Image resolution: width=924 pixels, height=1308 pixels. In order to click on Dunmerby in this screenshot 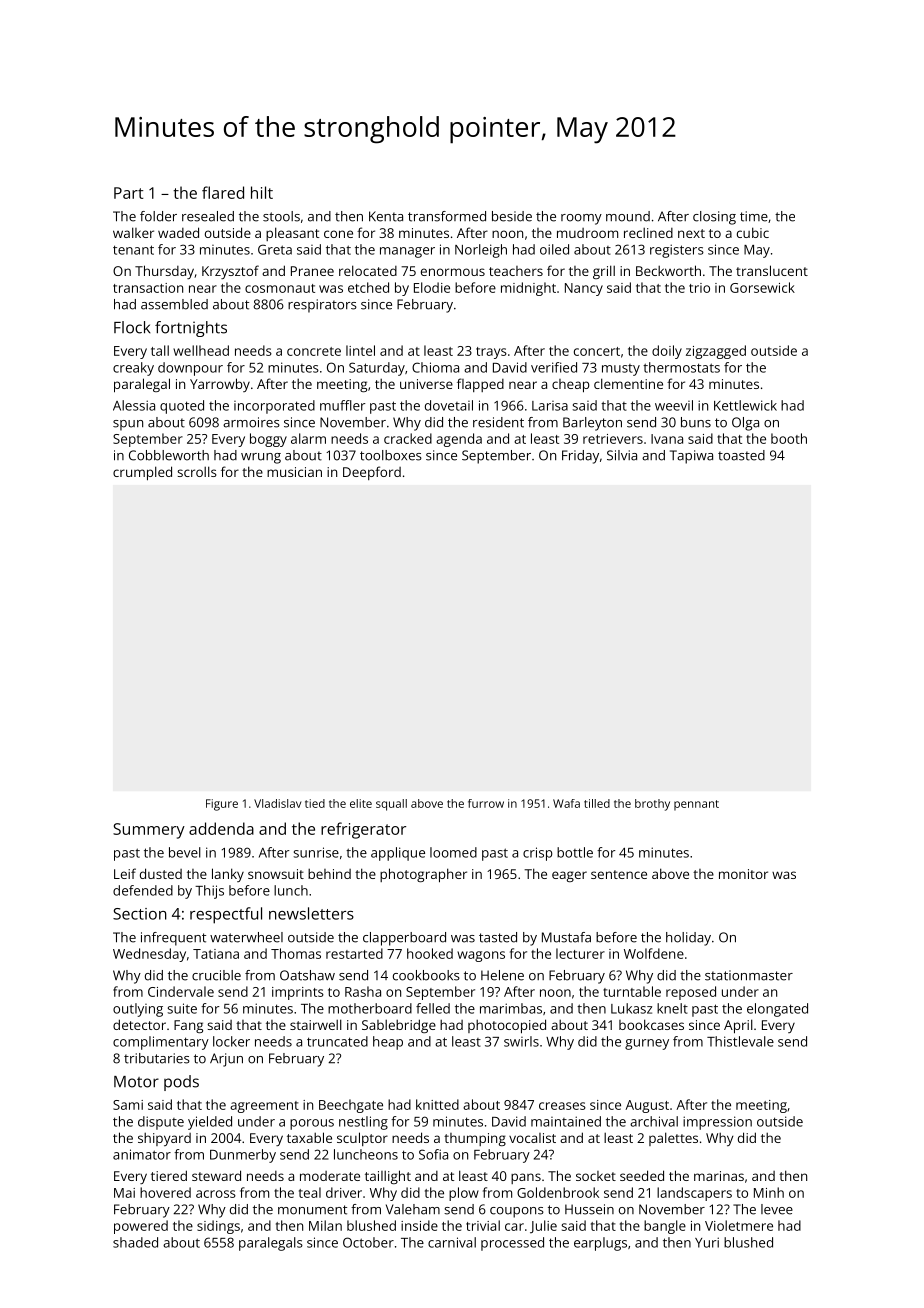, I will do `click(243, 1156)`.
